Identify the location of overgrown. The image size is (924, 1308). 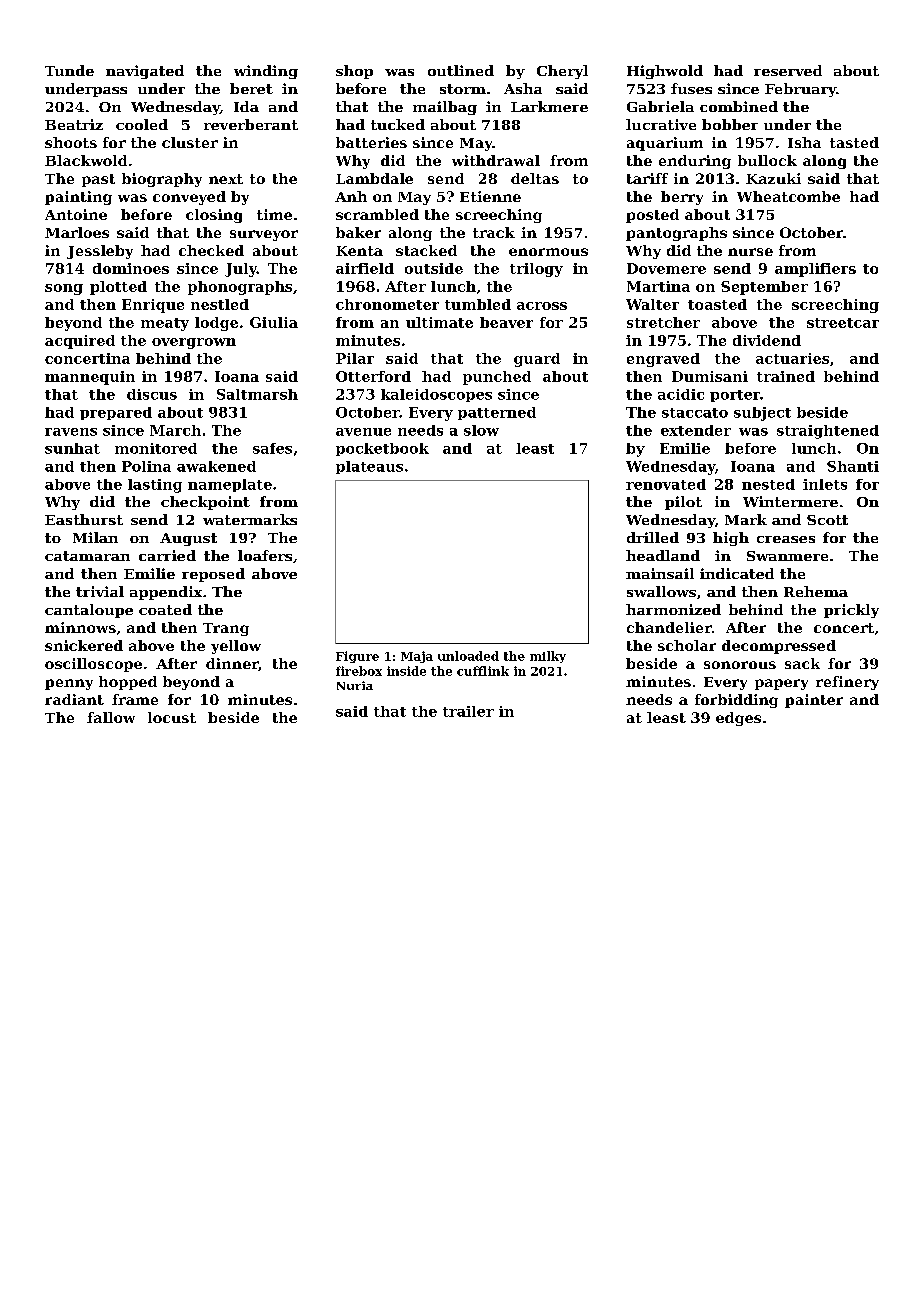
(194, 343).
